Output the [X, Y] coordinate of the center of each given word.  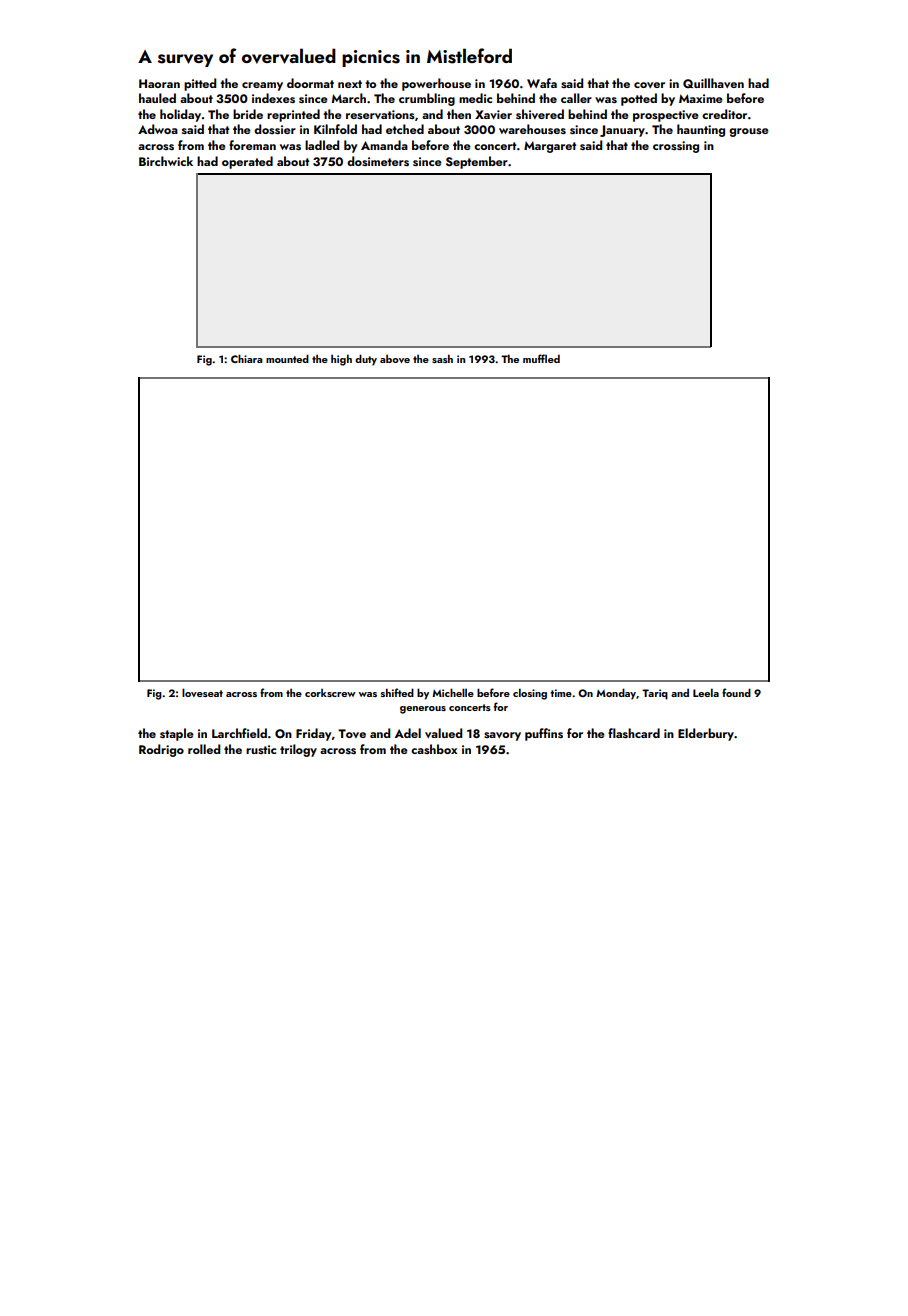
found [736, 692]
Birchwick [166, 161]
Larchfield [239, 733]
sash [442, 358]
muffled [541, 358]
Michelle [453, 692]
